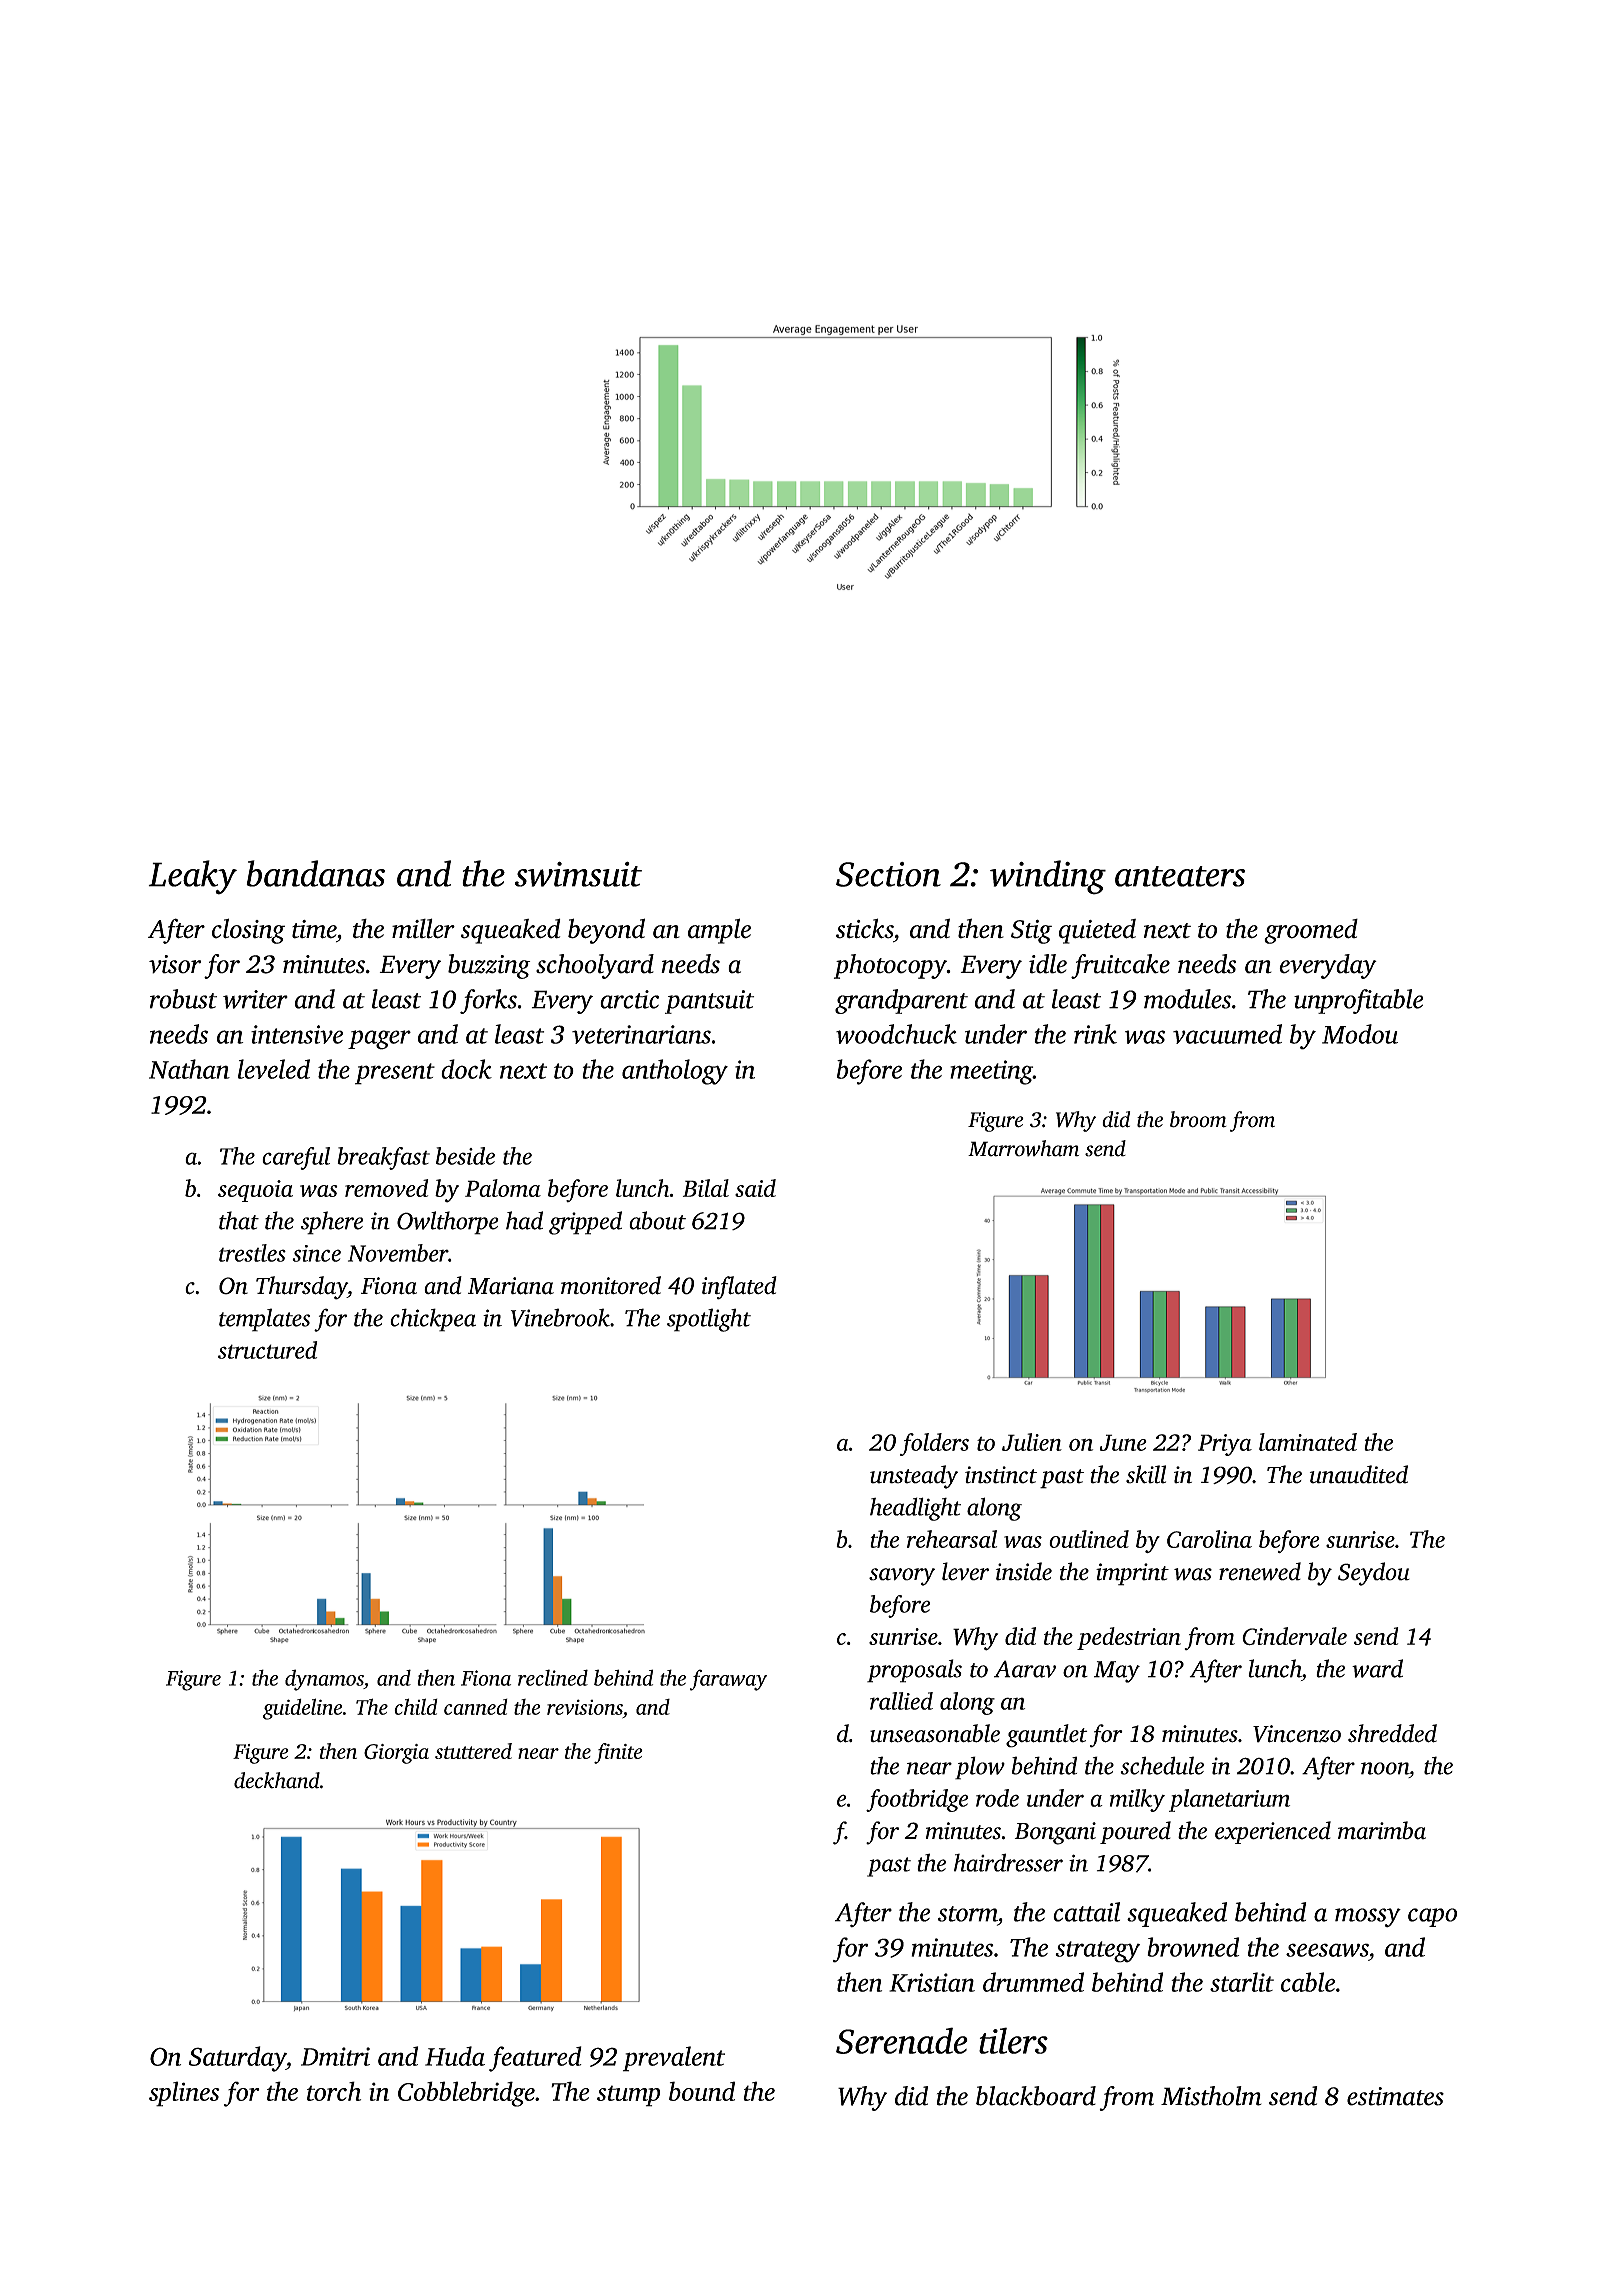 The image size is (1620, 2292). Describe the element at coordinates (1308, 1442) in the document. I see `laminated` at that location.
